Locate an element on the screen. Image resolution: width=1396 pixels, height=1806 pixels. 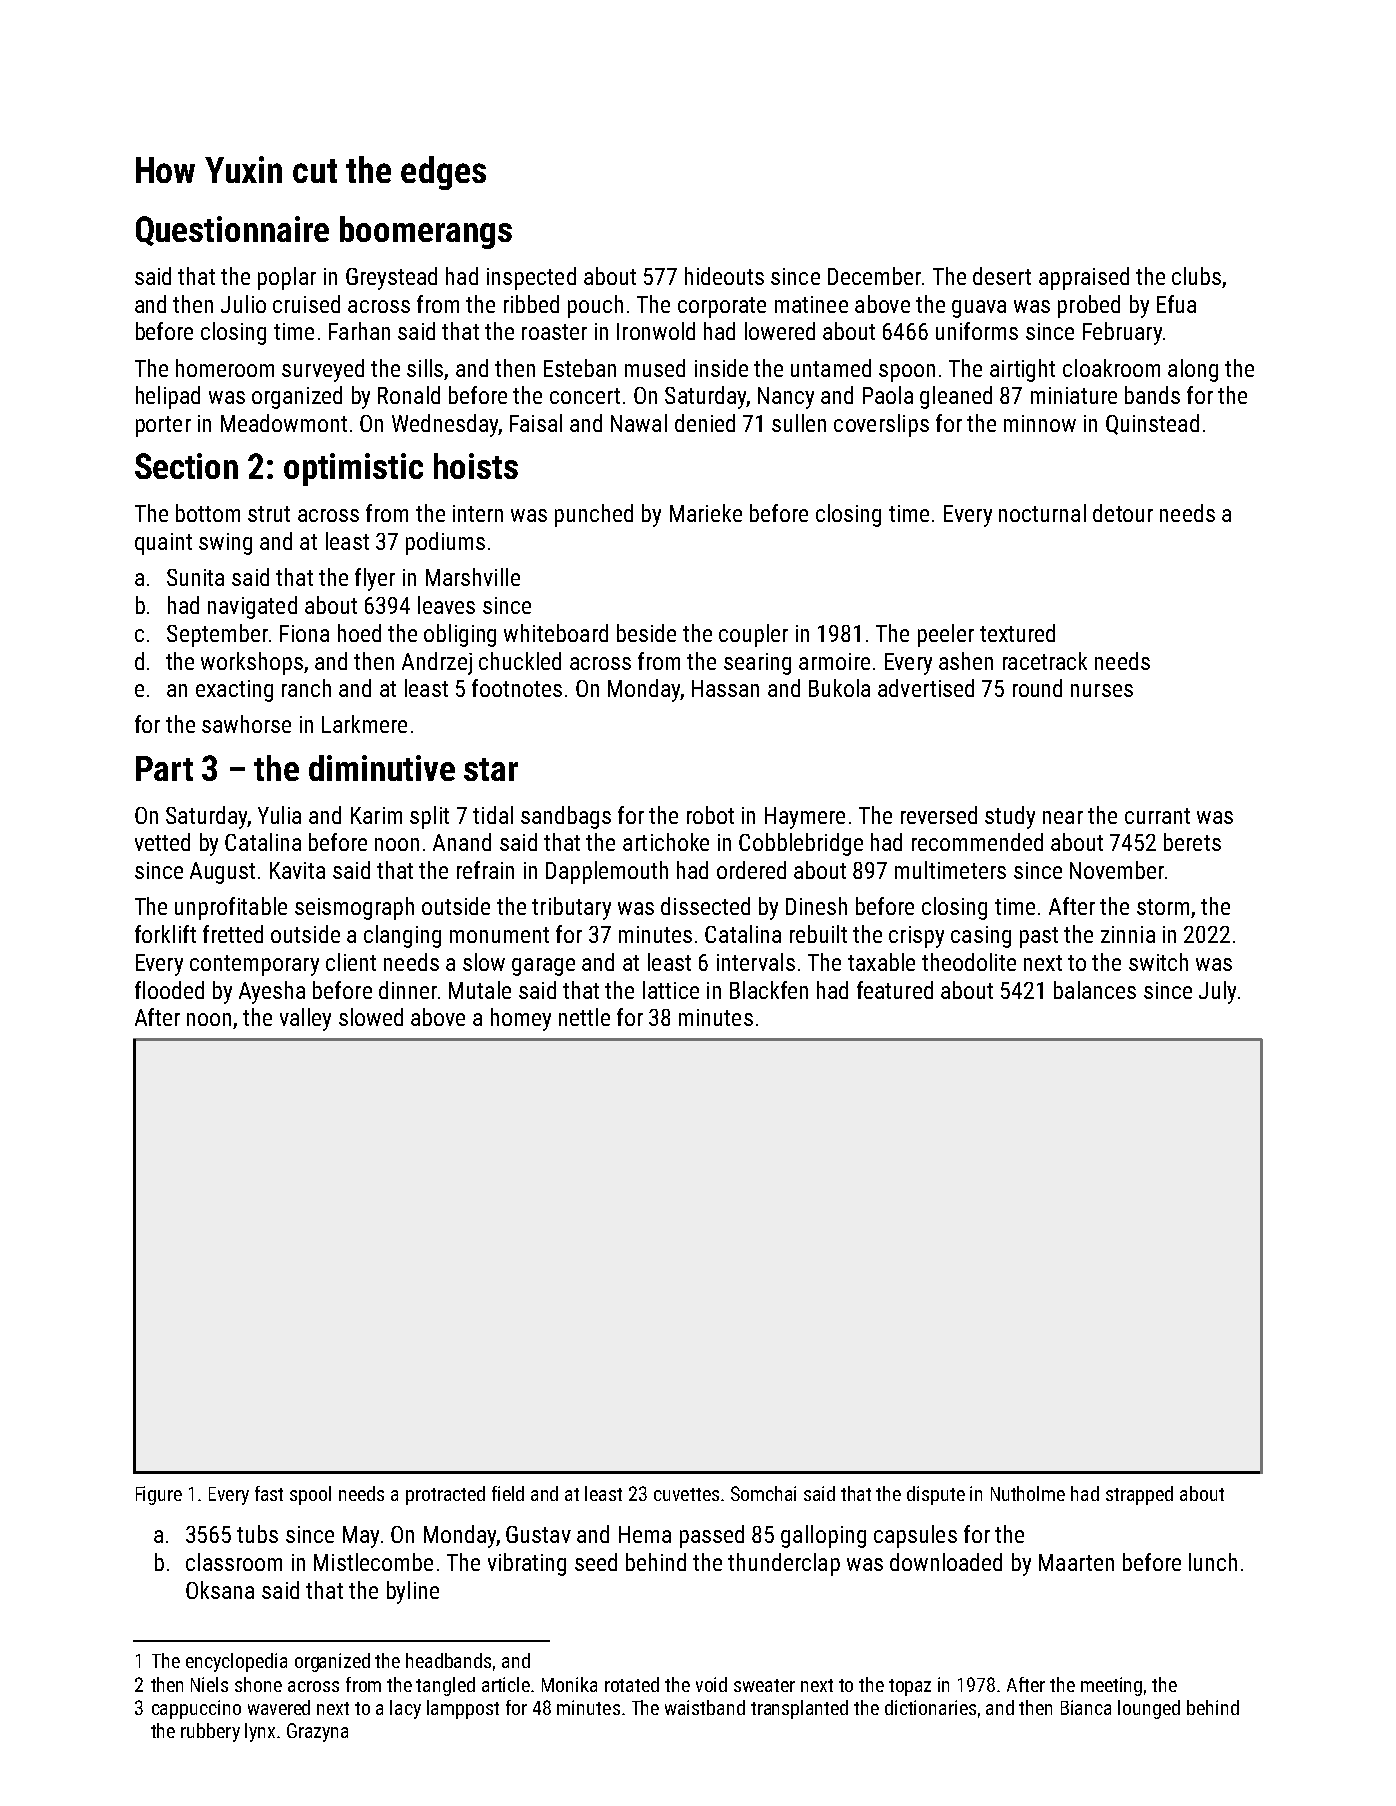
clubs is located at coordinates (1196, 276).
